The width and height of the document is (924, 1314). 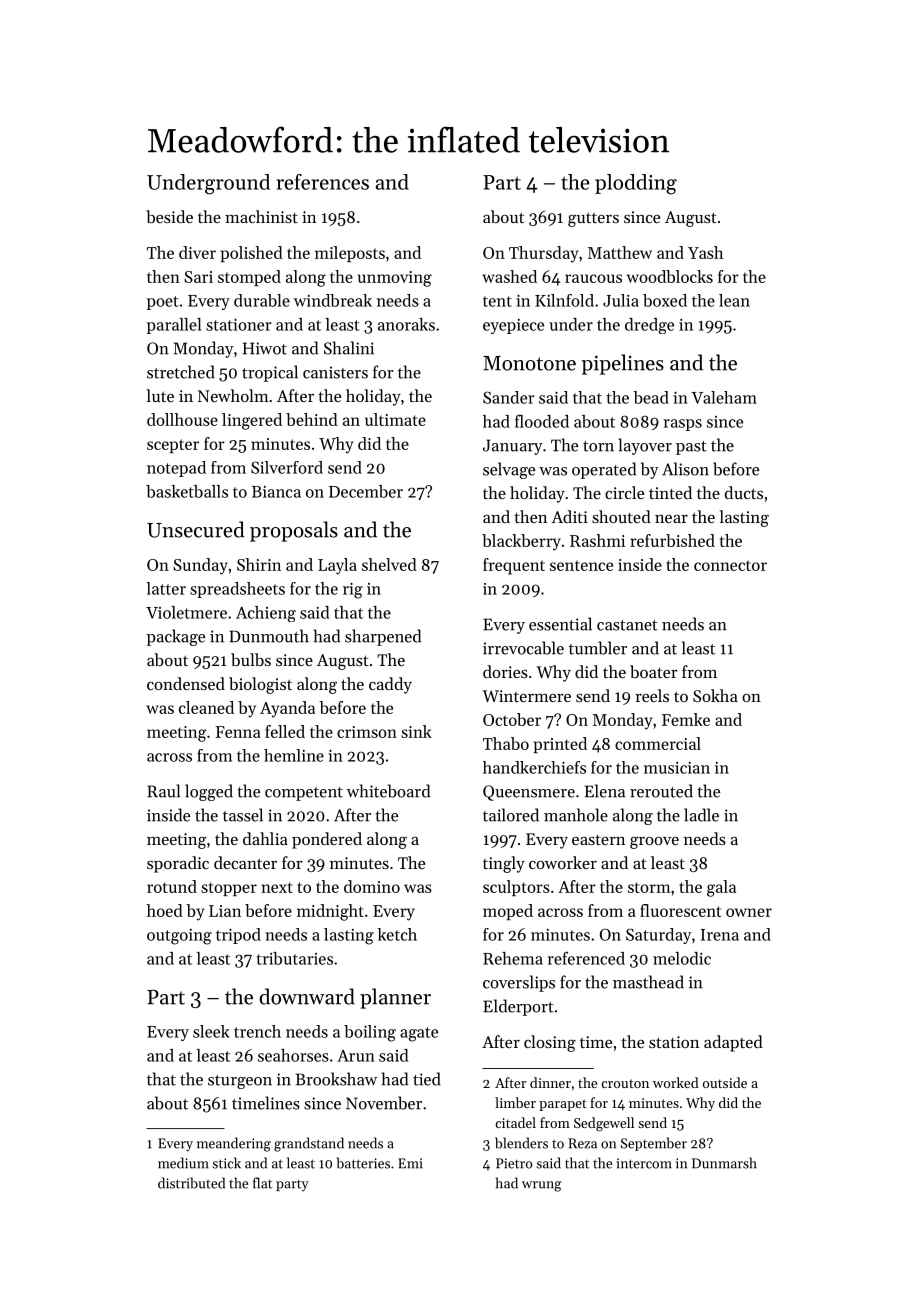 I want to click on grandstand, so click(x=309, y=1144).
